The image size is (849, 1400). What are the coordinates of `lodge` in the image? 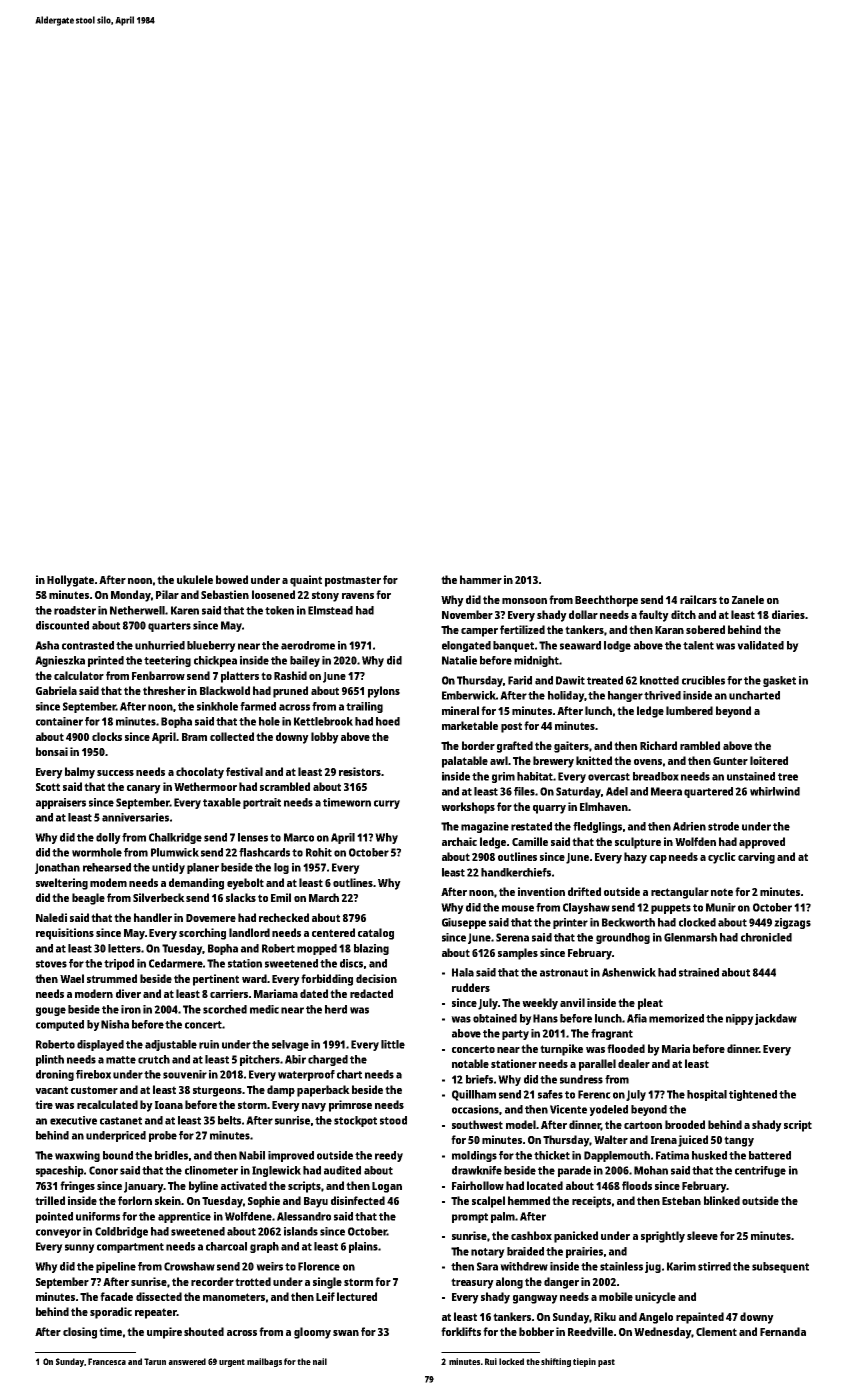 It's located at (617, 646).
